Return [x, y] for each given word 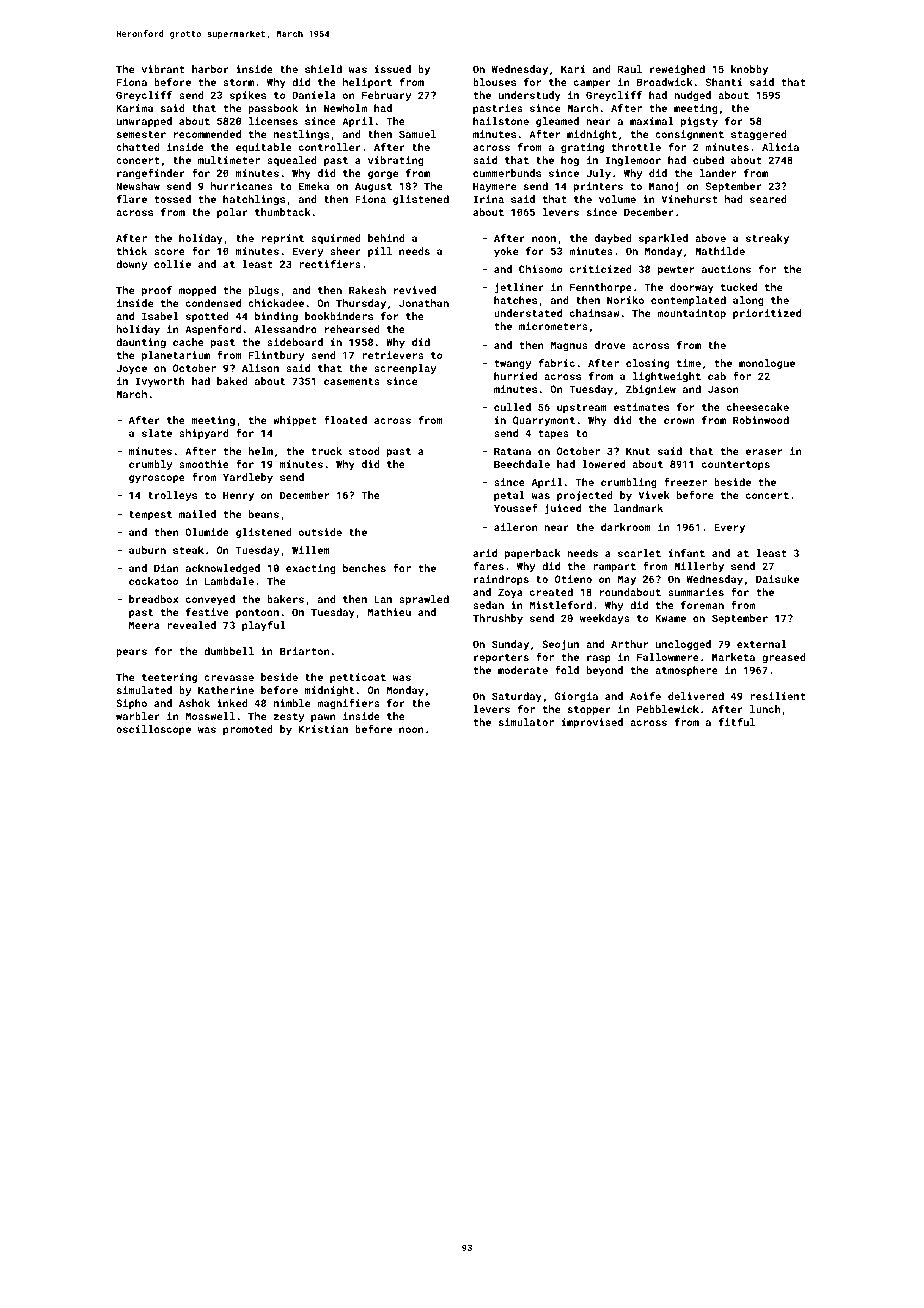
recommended [207, 134]
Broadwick [665, 82]
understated [528, 313]
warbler [138, 716]
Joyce [131, 369]
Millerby [699, 567]
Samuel [417, 134]
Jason [723, 389]
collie [172, 264]
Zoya [510, 593]
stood [364, 451]
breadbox [153, 599]
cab [717, 376]
